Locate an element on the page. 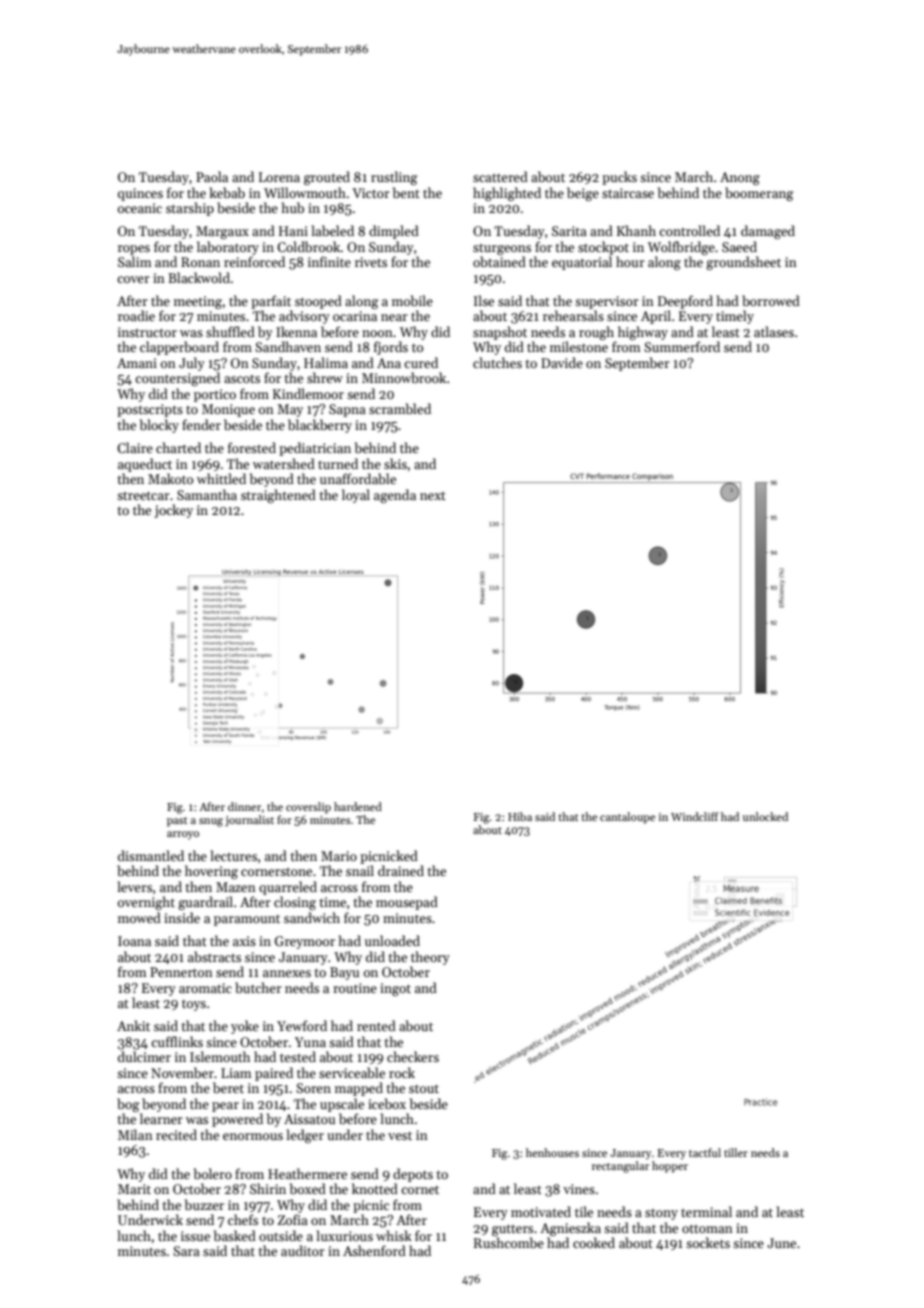  rustling is located at coordinates (394, 178).
